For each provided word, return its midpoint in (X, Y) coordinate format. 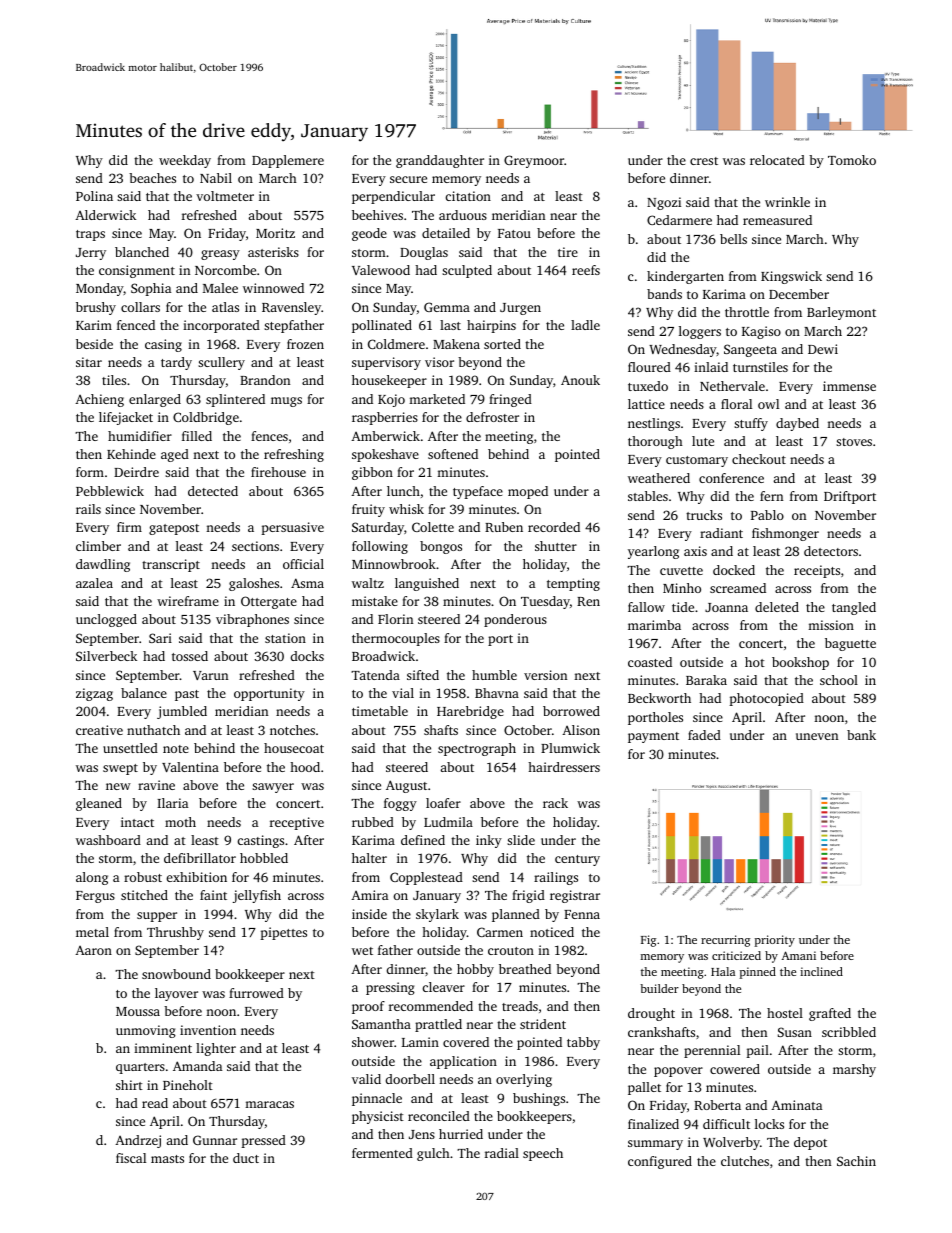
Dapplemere (288, 161)
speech (543, 1154)
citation (468, 196)
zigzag (94, 694)
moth (180, 822)
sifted (423, 675)
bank (861, 735)
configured (660, 1162)
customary (697, 461)
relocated (777, 160)
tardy (176, 363)
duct (246, 1158)
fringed (510, 400)
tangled (854, 608)
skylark (437, 915)
